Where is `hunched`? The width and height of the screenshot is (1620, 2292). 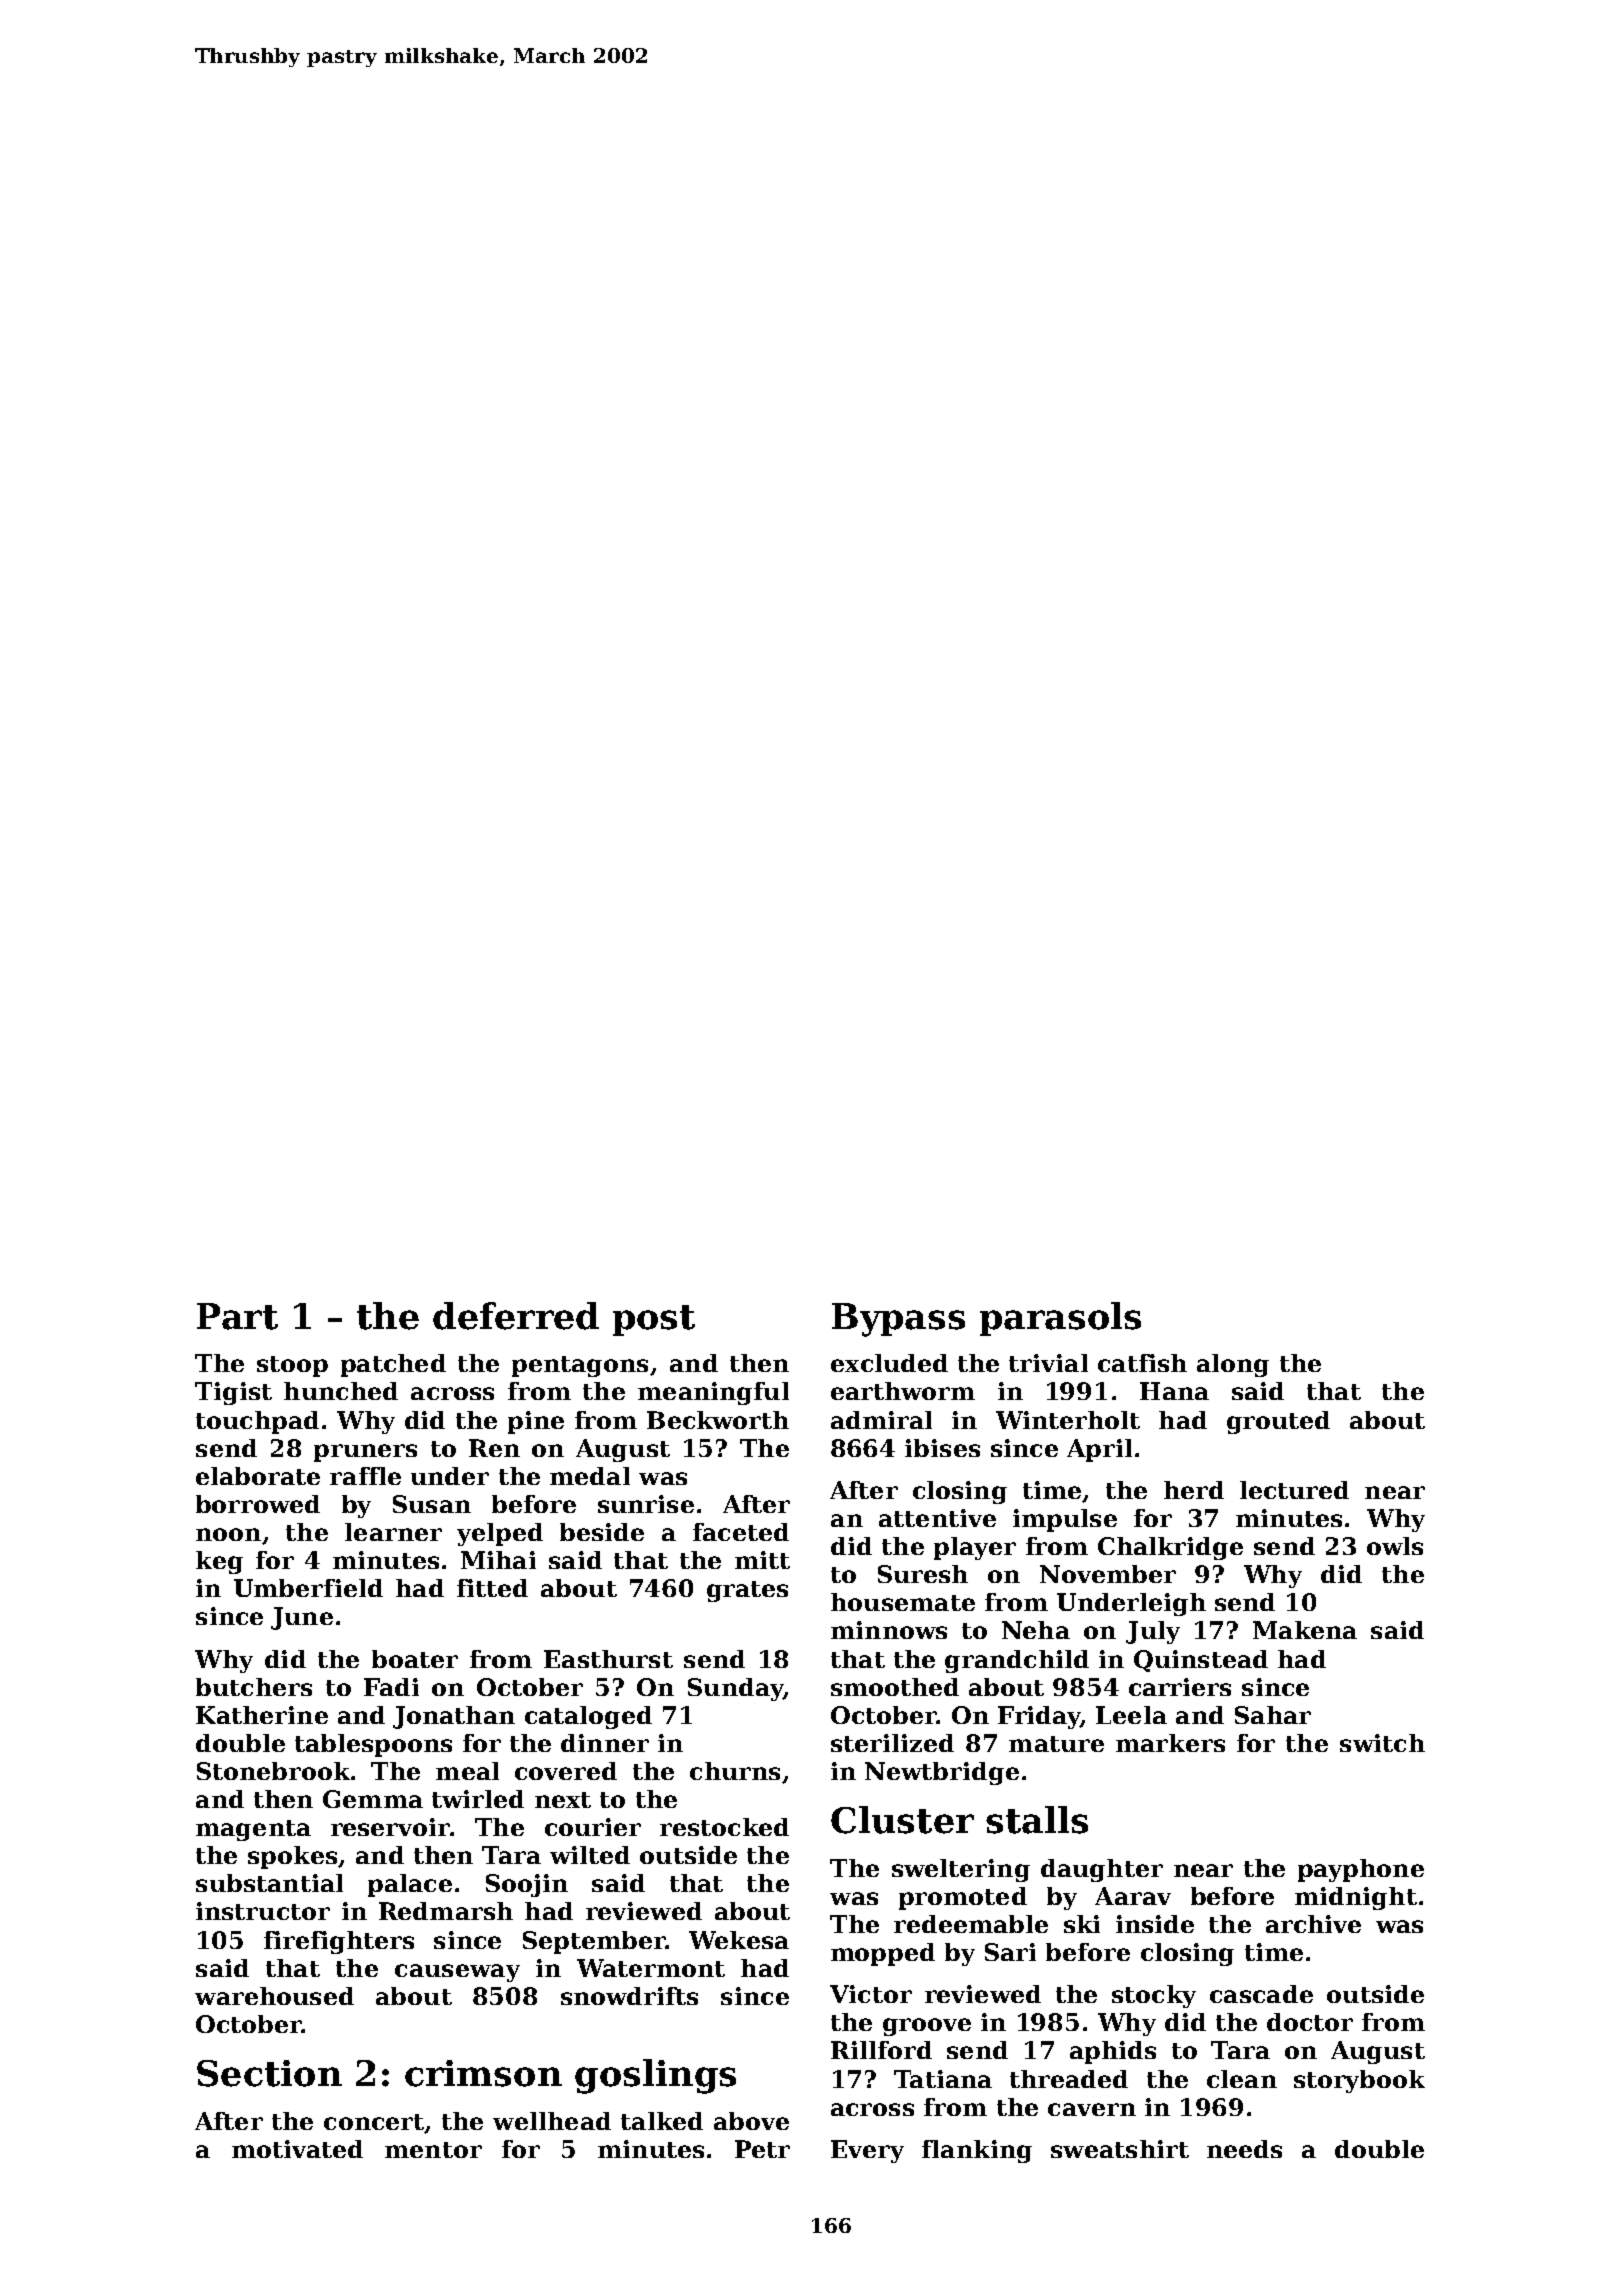 hunched is located at coordinates (341, 1391).
